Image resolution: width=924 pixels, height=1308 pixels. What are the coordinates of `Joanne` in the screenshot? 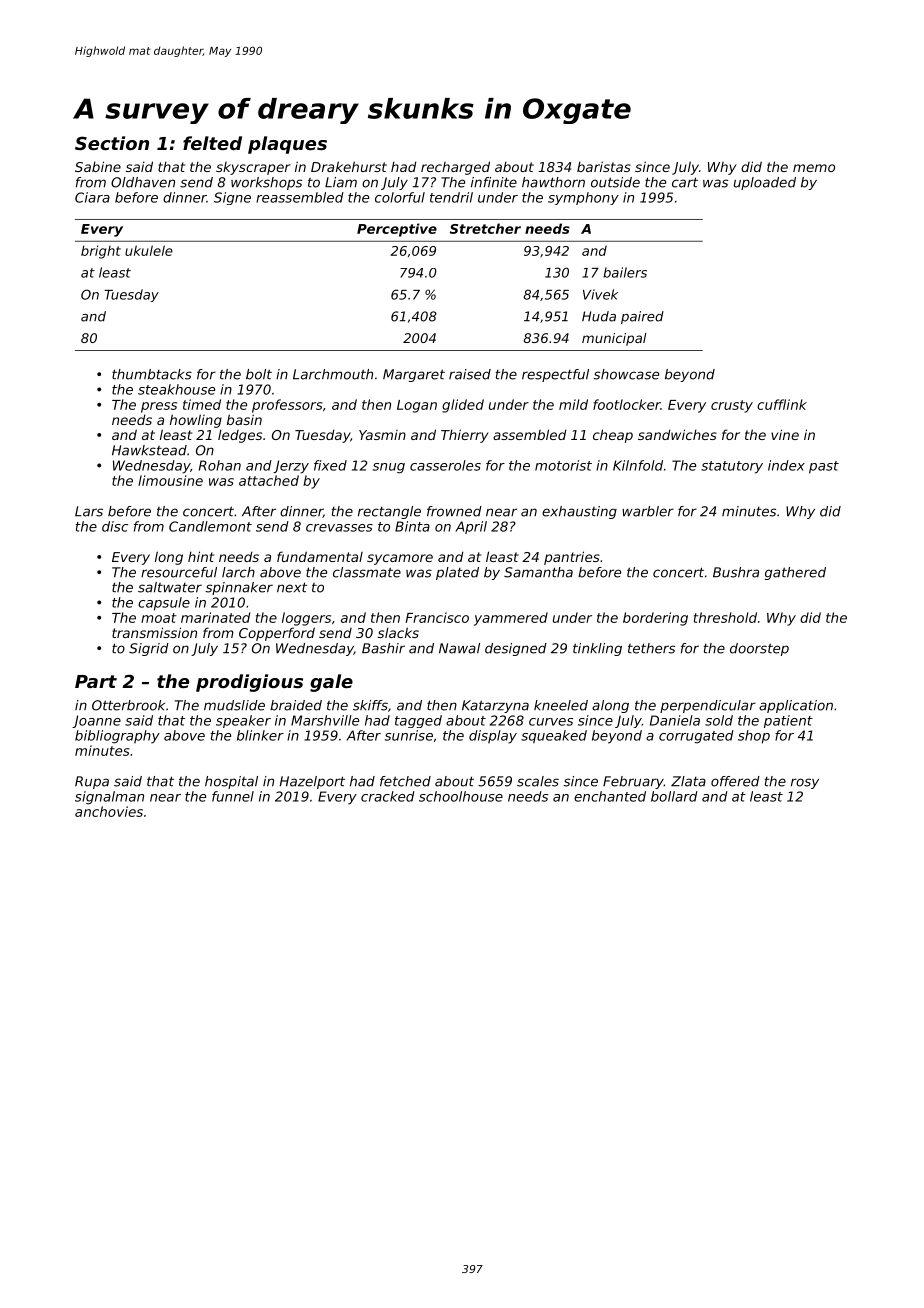 It's located at (96, 721).
